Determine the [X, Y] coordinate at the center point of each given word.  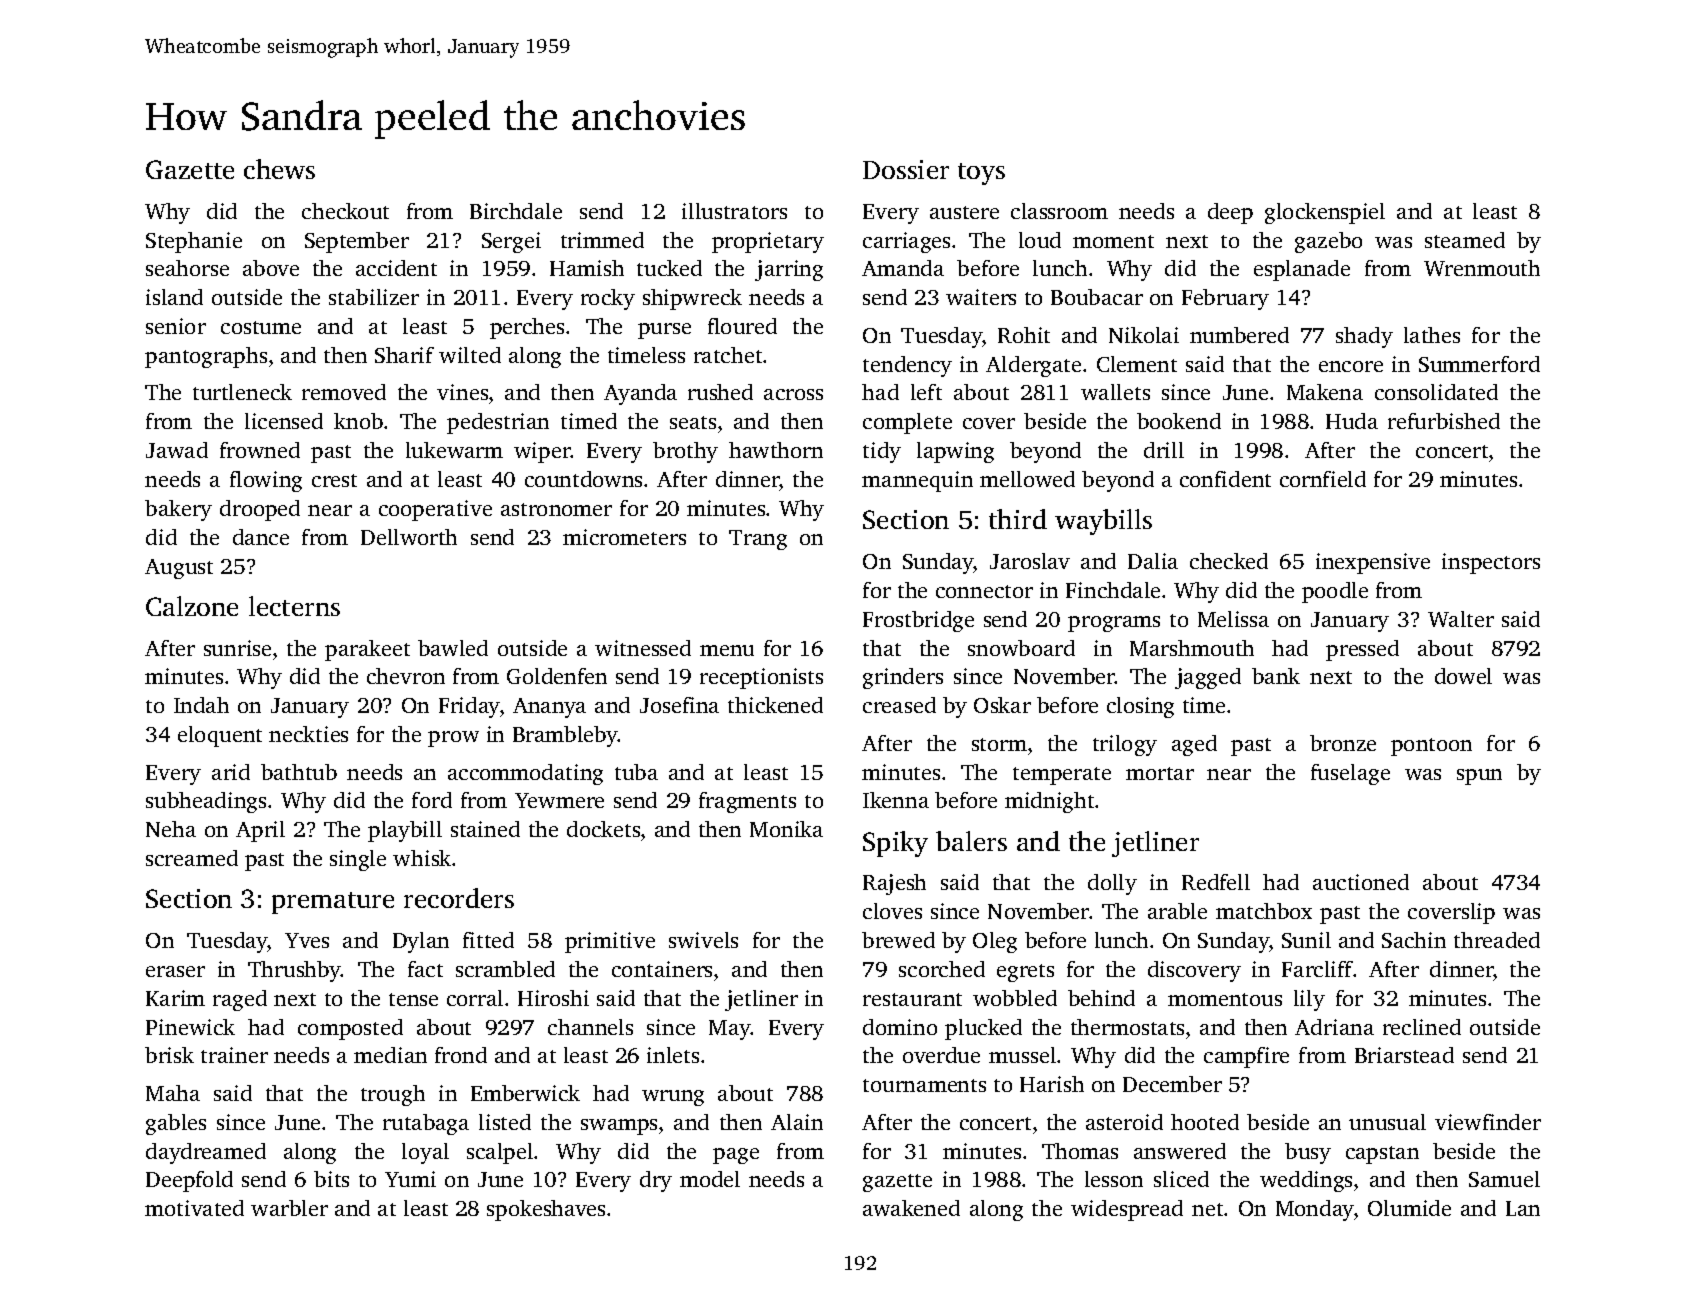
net [1207, 1209]
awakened [911, 1208]
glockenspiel [1325, 213]
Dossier [906, 169]
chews [279, 169]
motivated [194, 1208]
